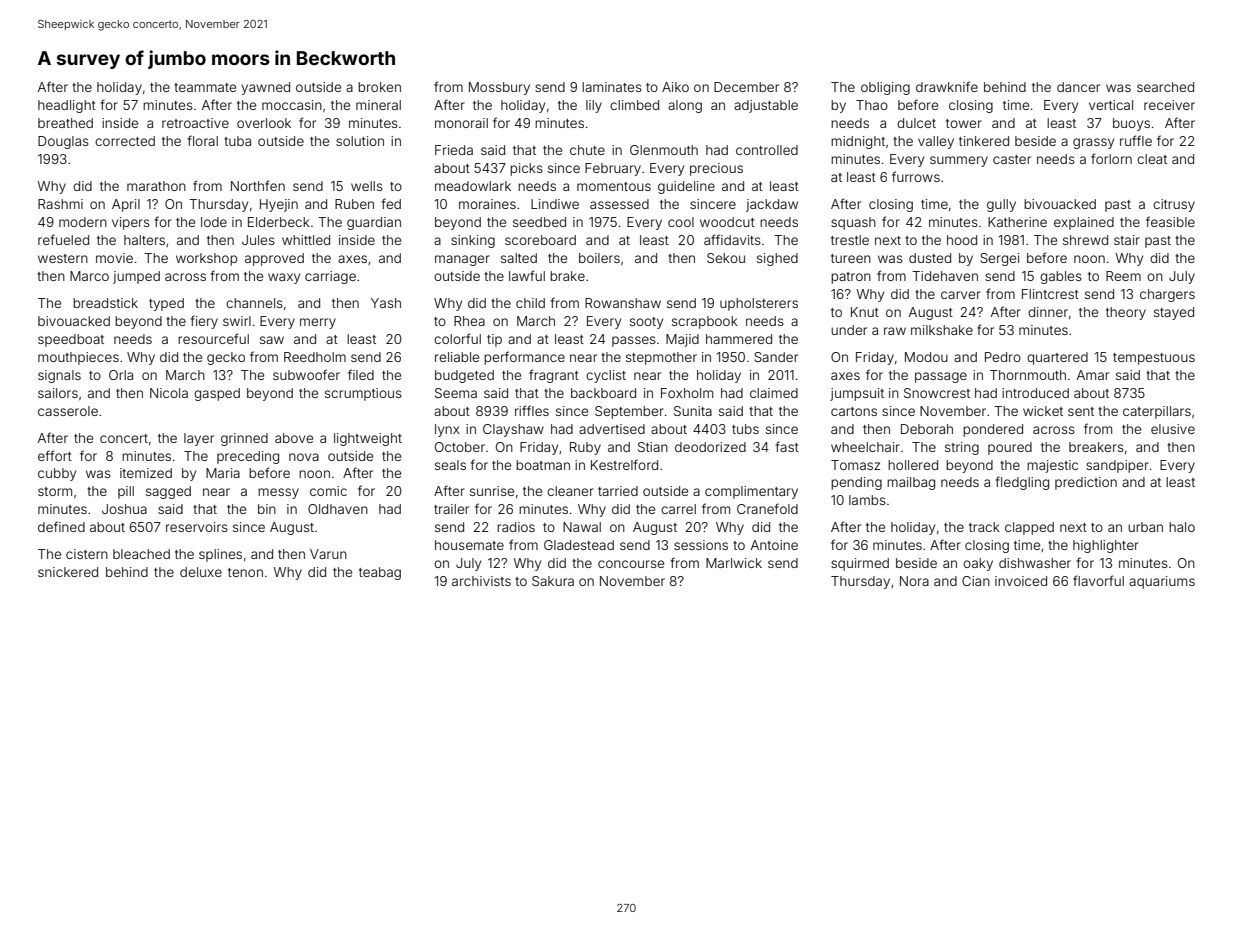 This screenshot has width=1233, height=952. What do you see at coordinates (964, 123) in the screenshot?
I see `tower` at bounding box center [964, 123].
